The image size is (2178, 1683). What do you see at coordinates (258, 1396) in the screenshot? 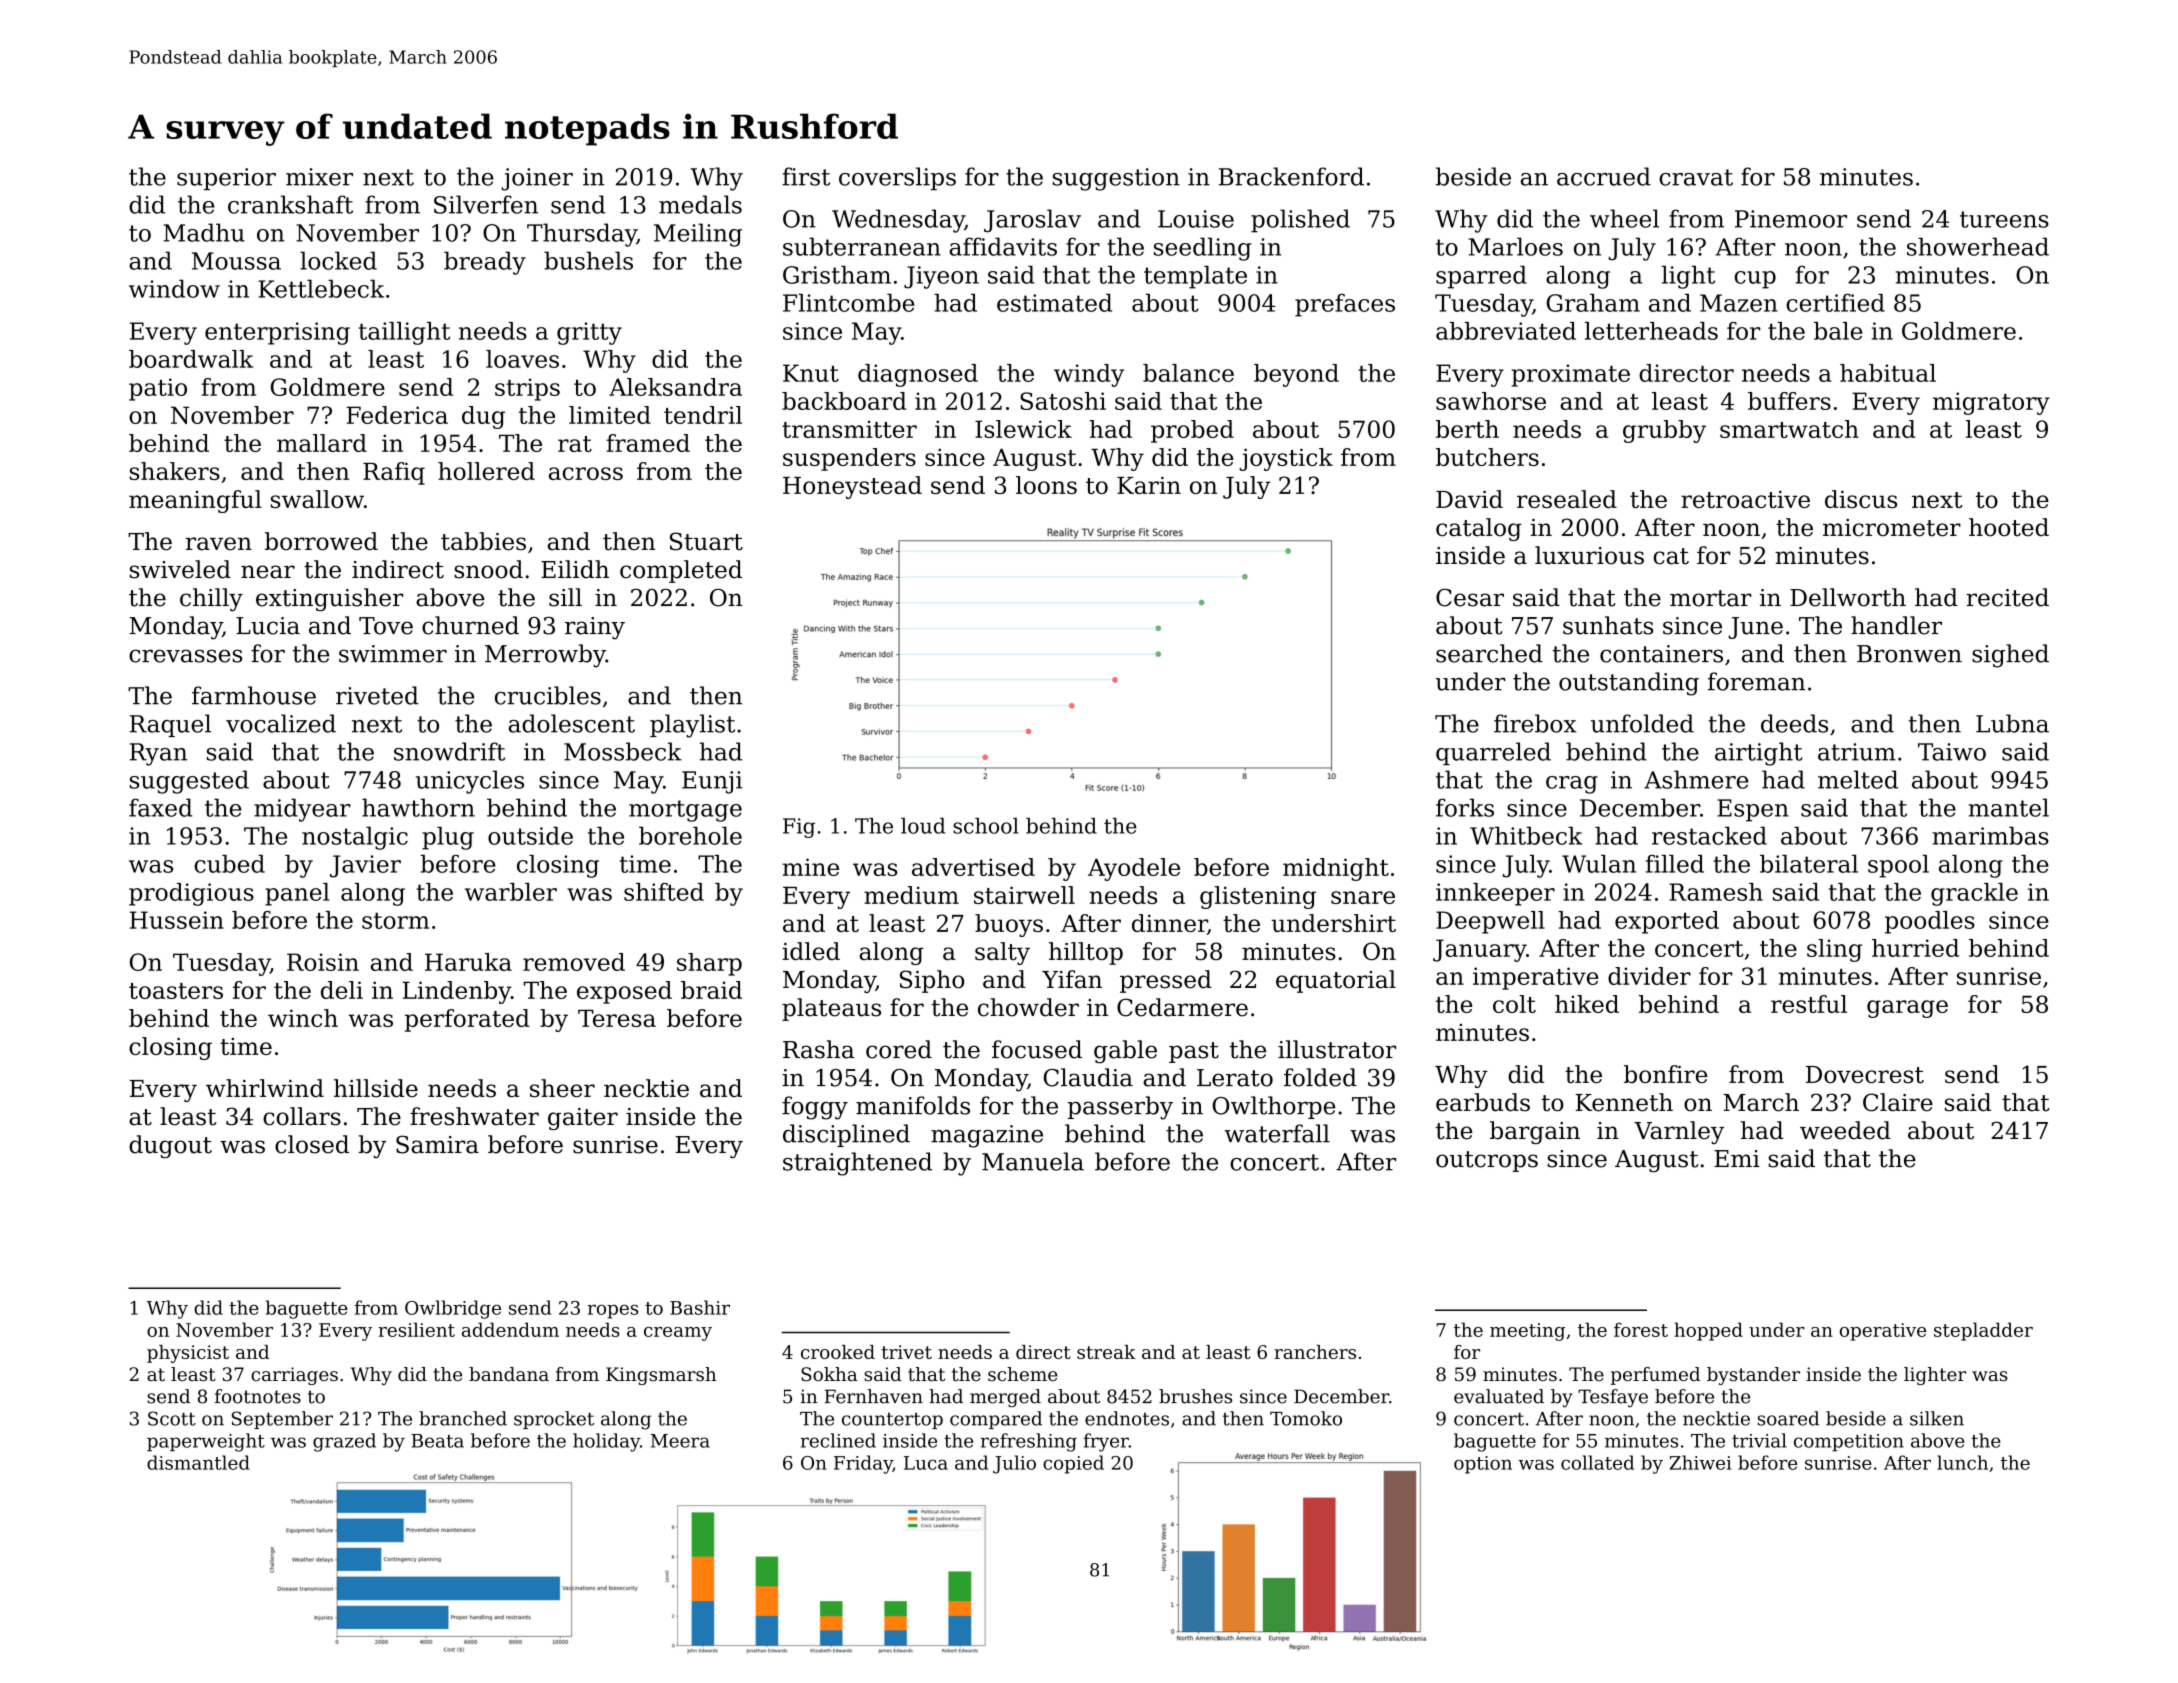
I see `footnotes` at bounding box center [258, 1396].
